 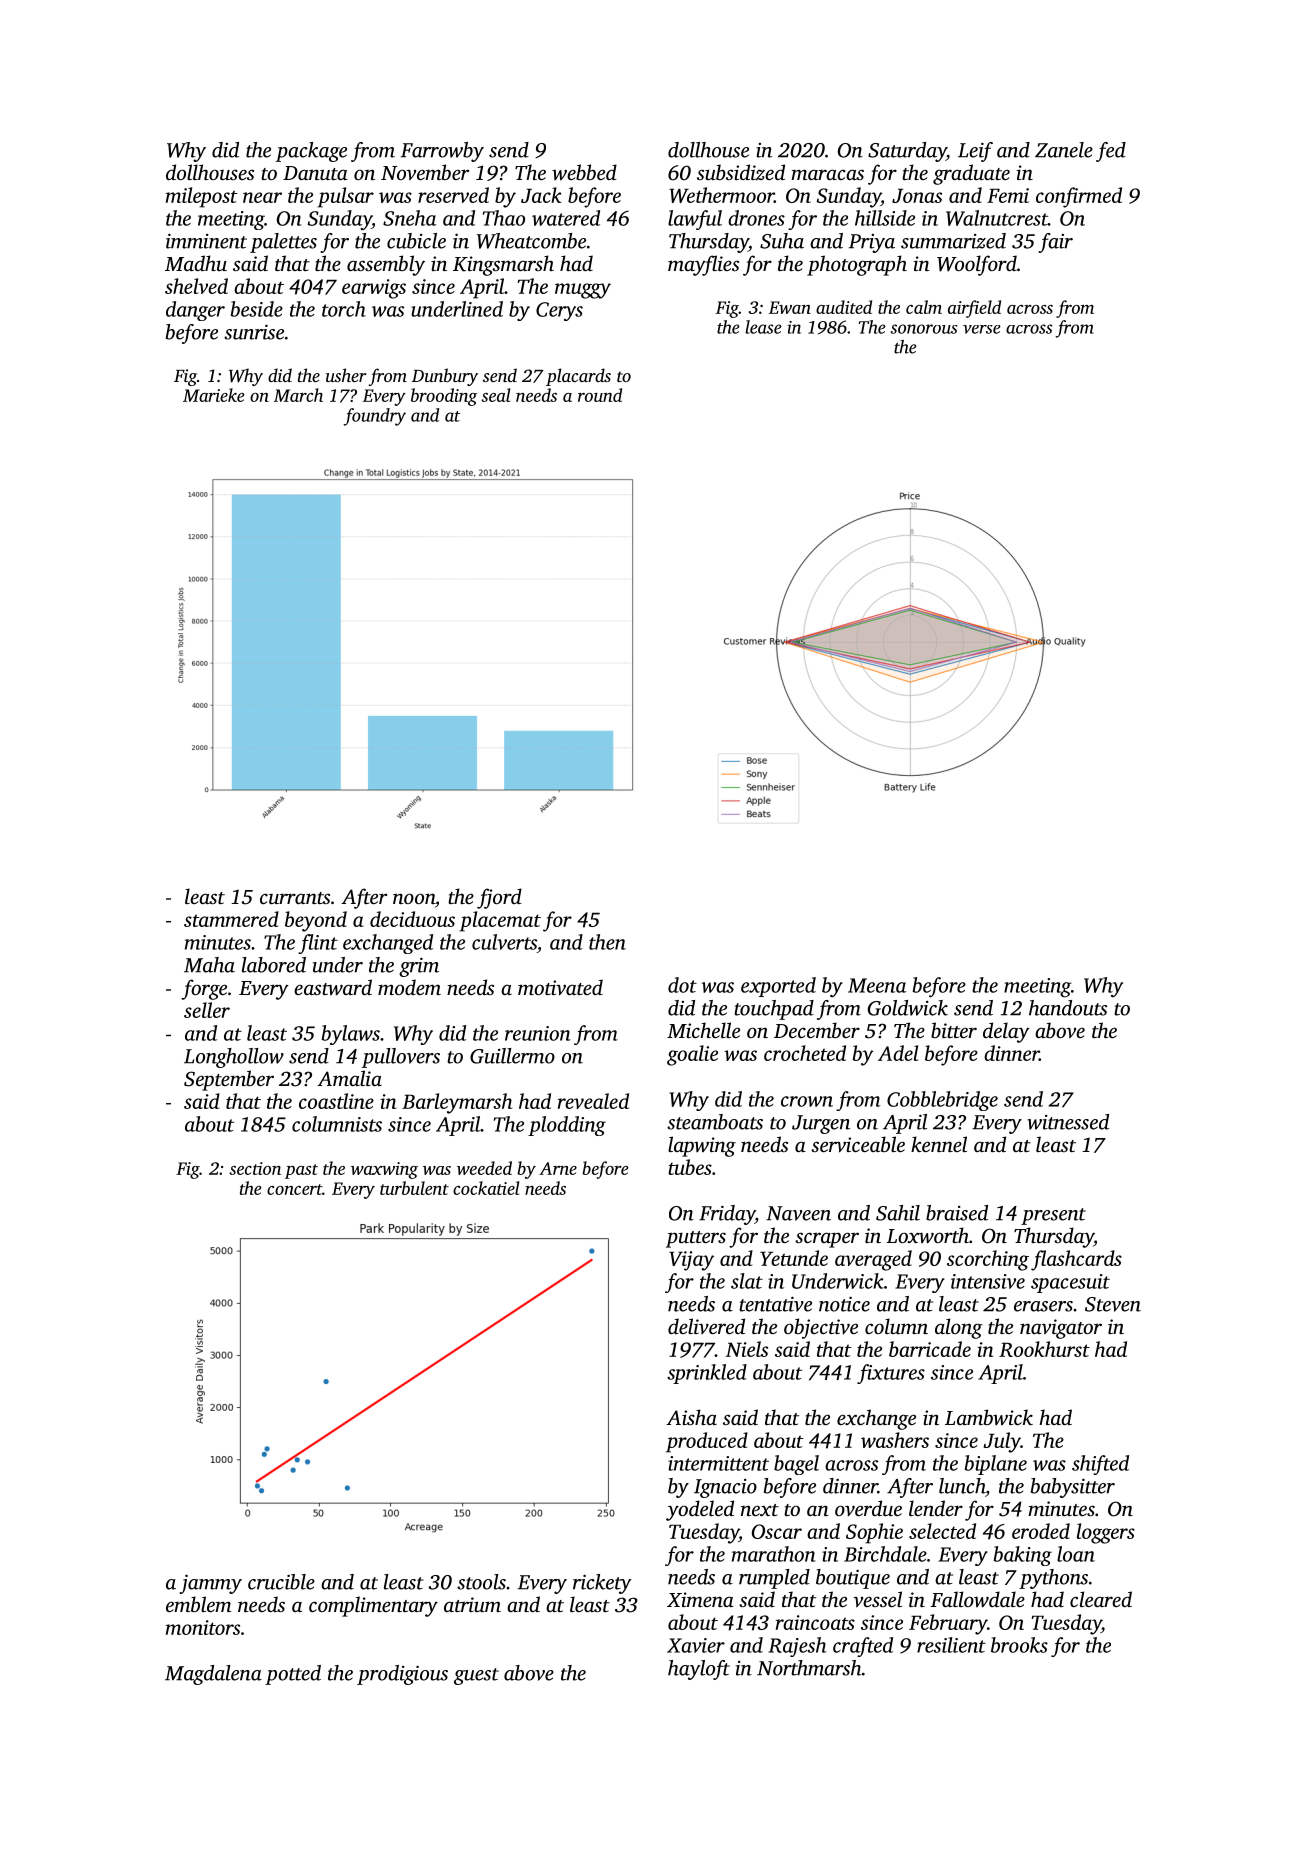 I want to click on tentative, so click(x=775, y=1304).
